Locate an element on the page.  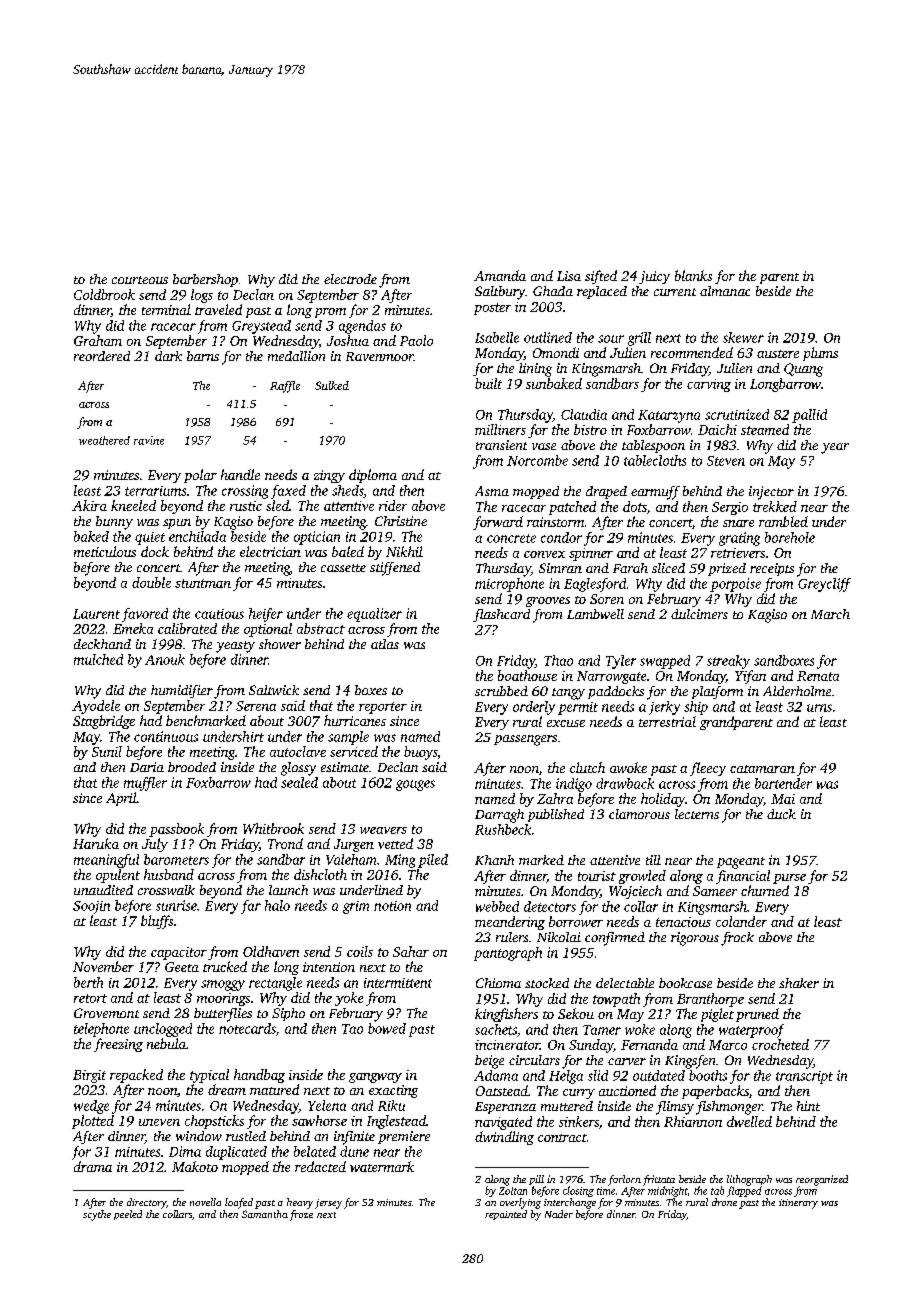
repainted is located at coordinates (506, 1215).
